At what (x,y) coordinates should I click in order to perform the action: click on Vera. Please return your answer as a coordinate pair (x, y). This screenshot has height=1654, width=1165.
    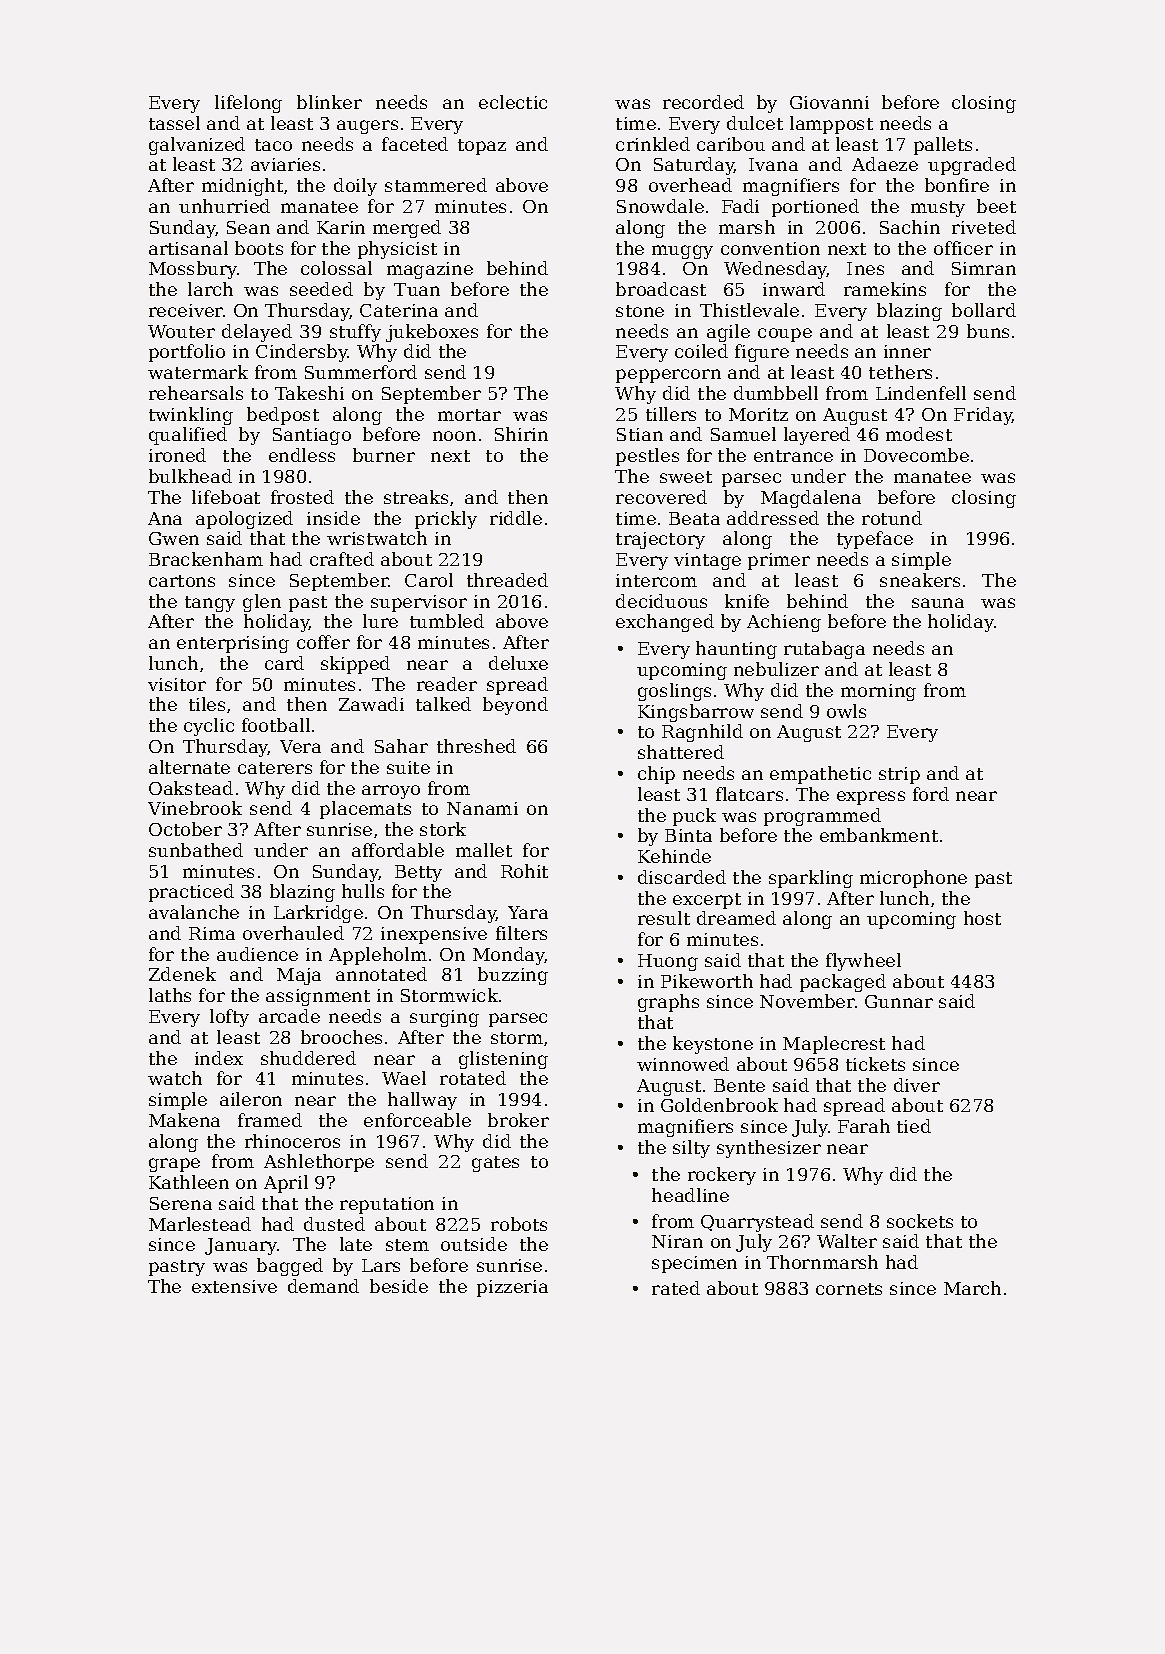
    Looking at the image, I should click on (300, 746).
